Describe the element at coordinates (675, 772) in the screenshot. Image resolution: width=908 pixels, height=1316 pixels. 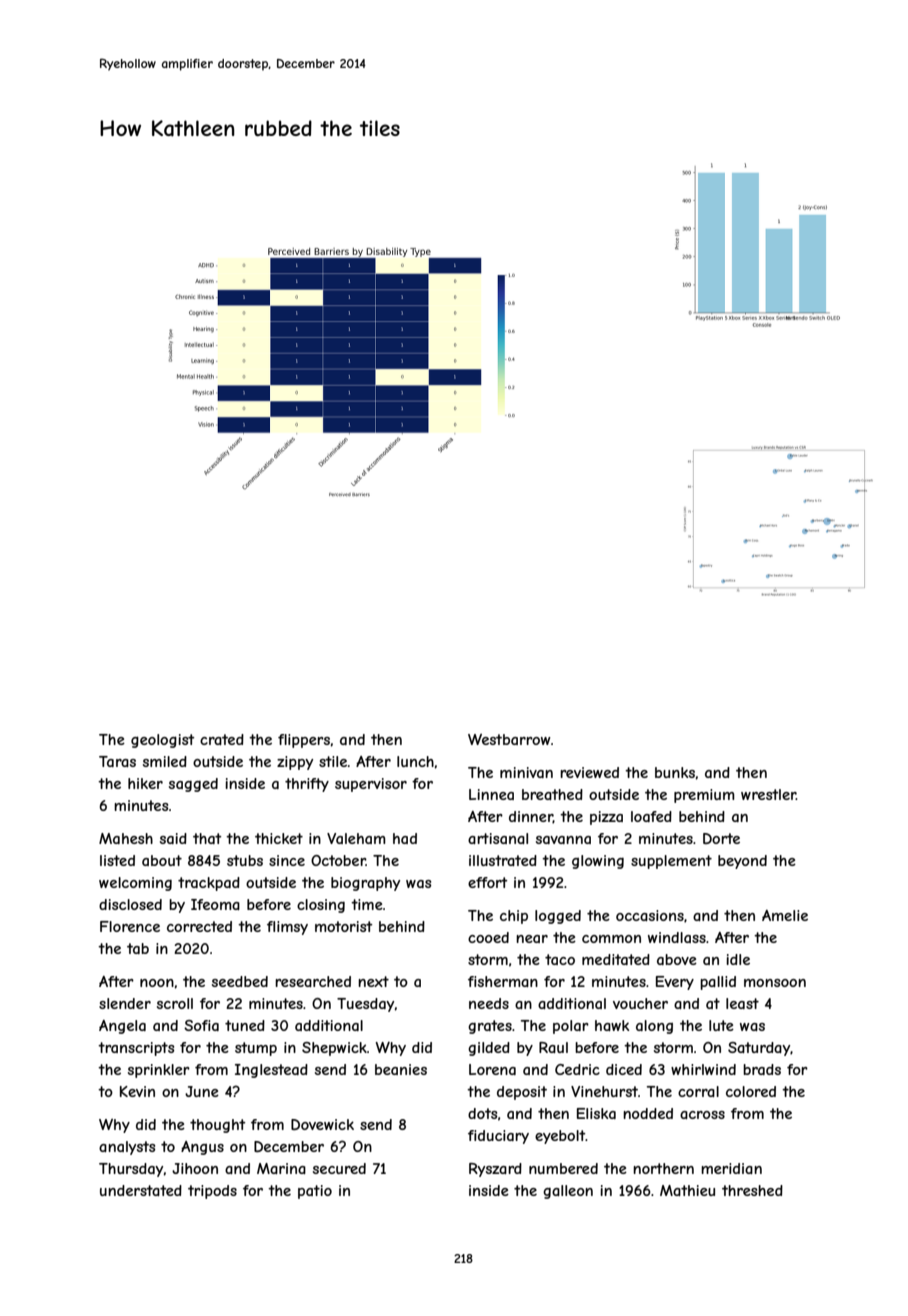
I see `bunks` at that location.
